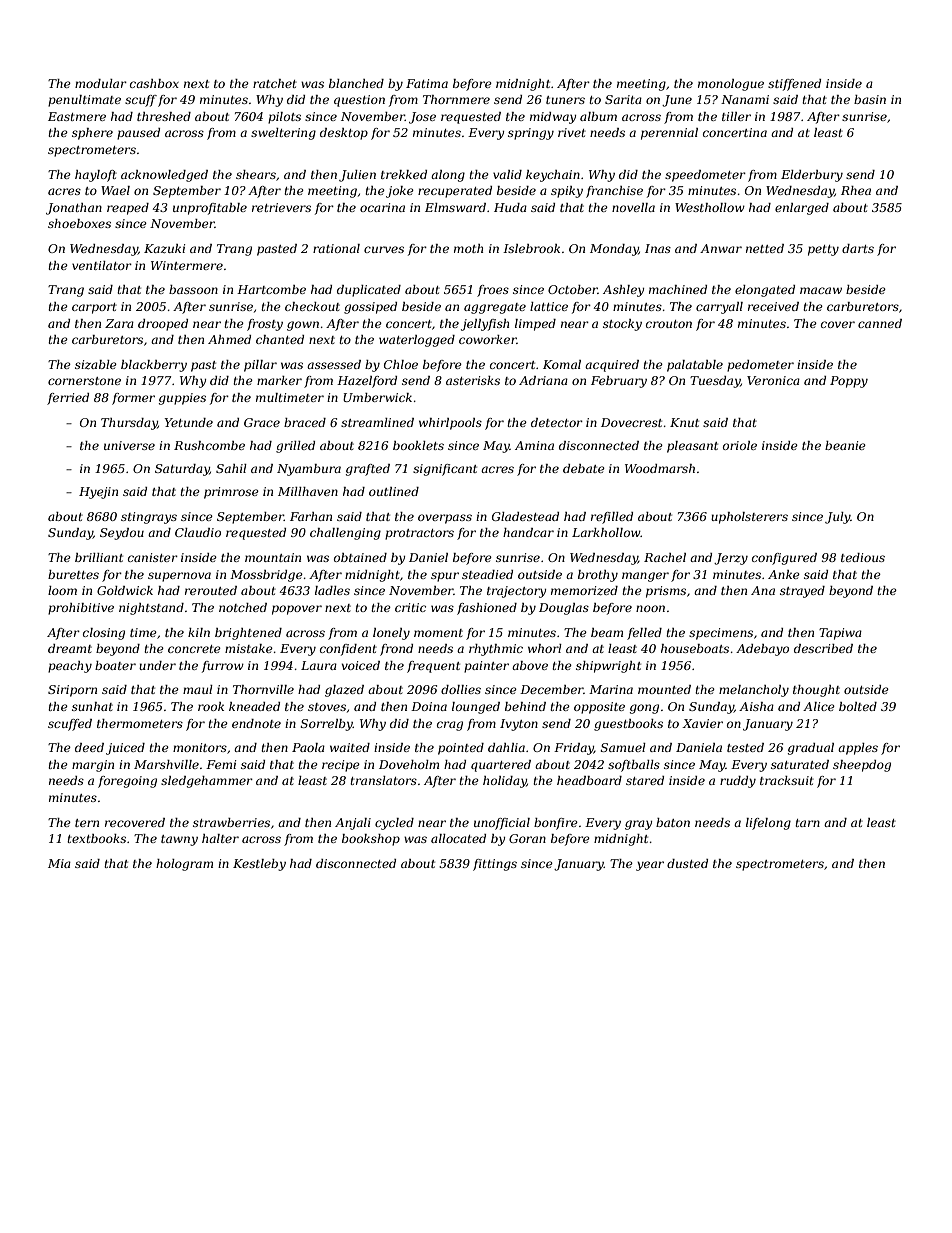  Describe the element at coordinates (530, 665) in the page. I see `above` at that location.
